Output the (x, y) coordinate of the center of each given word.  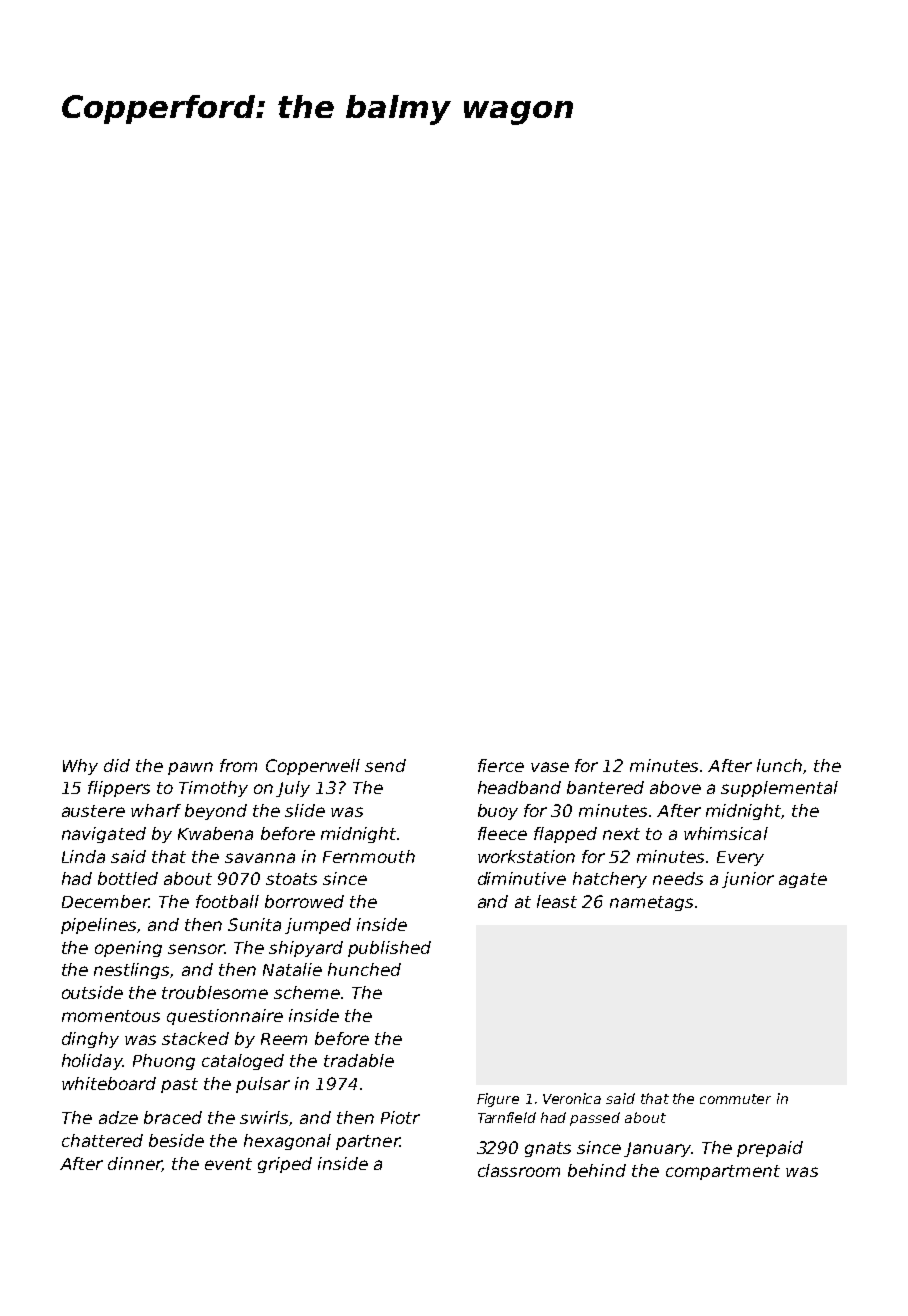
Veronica (572, 1098)
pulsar (263, 1085)
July (293, 789)
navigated (104, 835)
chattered (102, 1140)
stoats (291, 879)
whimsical (726, 833)
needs (678, 878)
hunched (364, 969)
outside (92, 992)
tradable (359, 1060)
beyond (216, 812)
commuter (735, 1099)
